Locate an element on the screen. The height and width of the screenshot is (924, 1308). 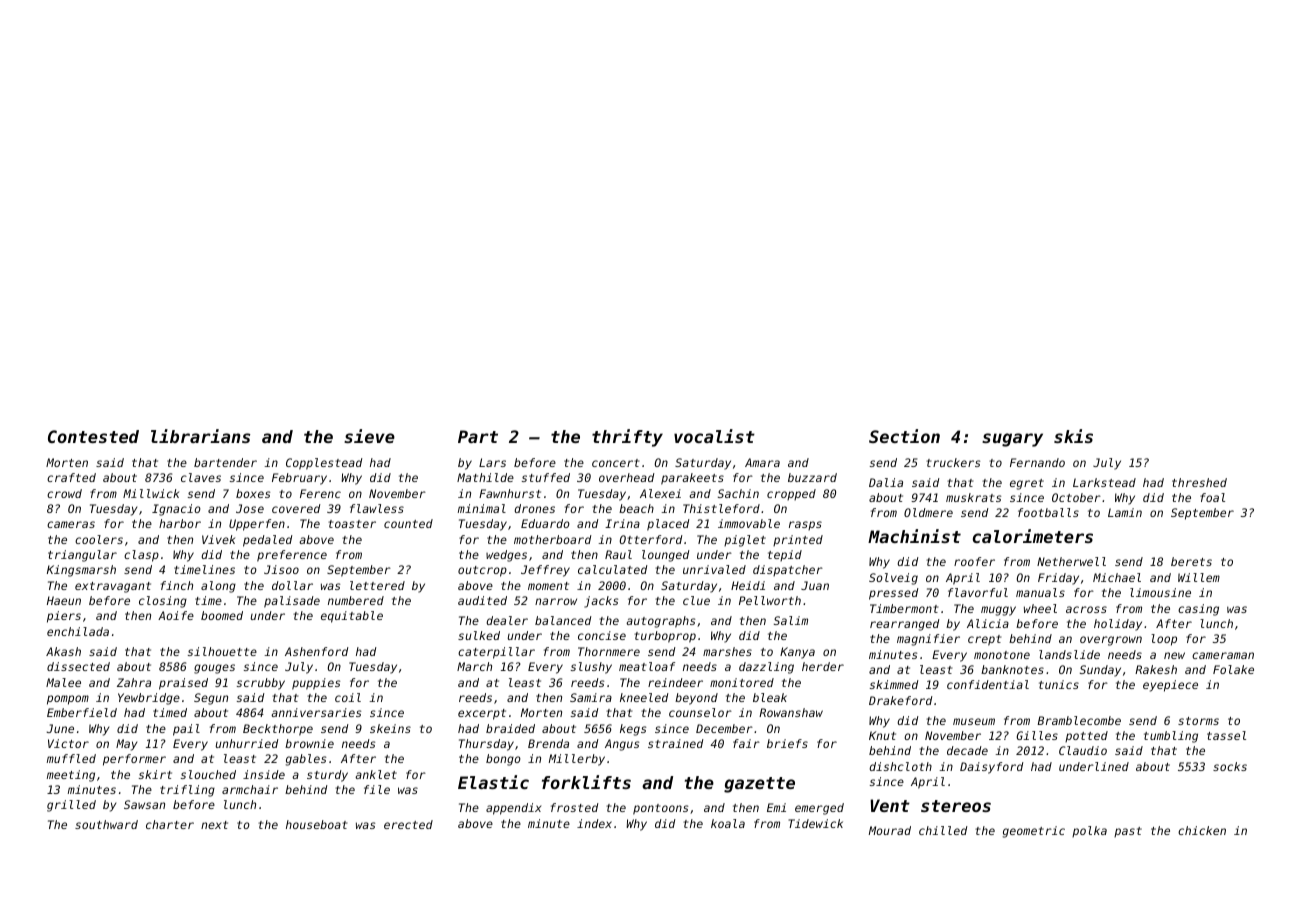
Section is located at coordinates (904, 436).
